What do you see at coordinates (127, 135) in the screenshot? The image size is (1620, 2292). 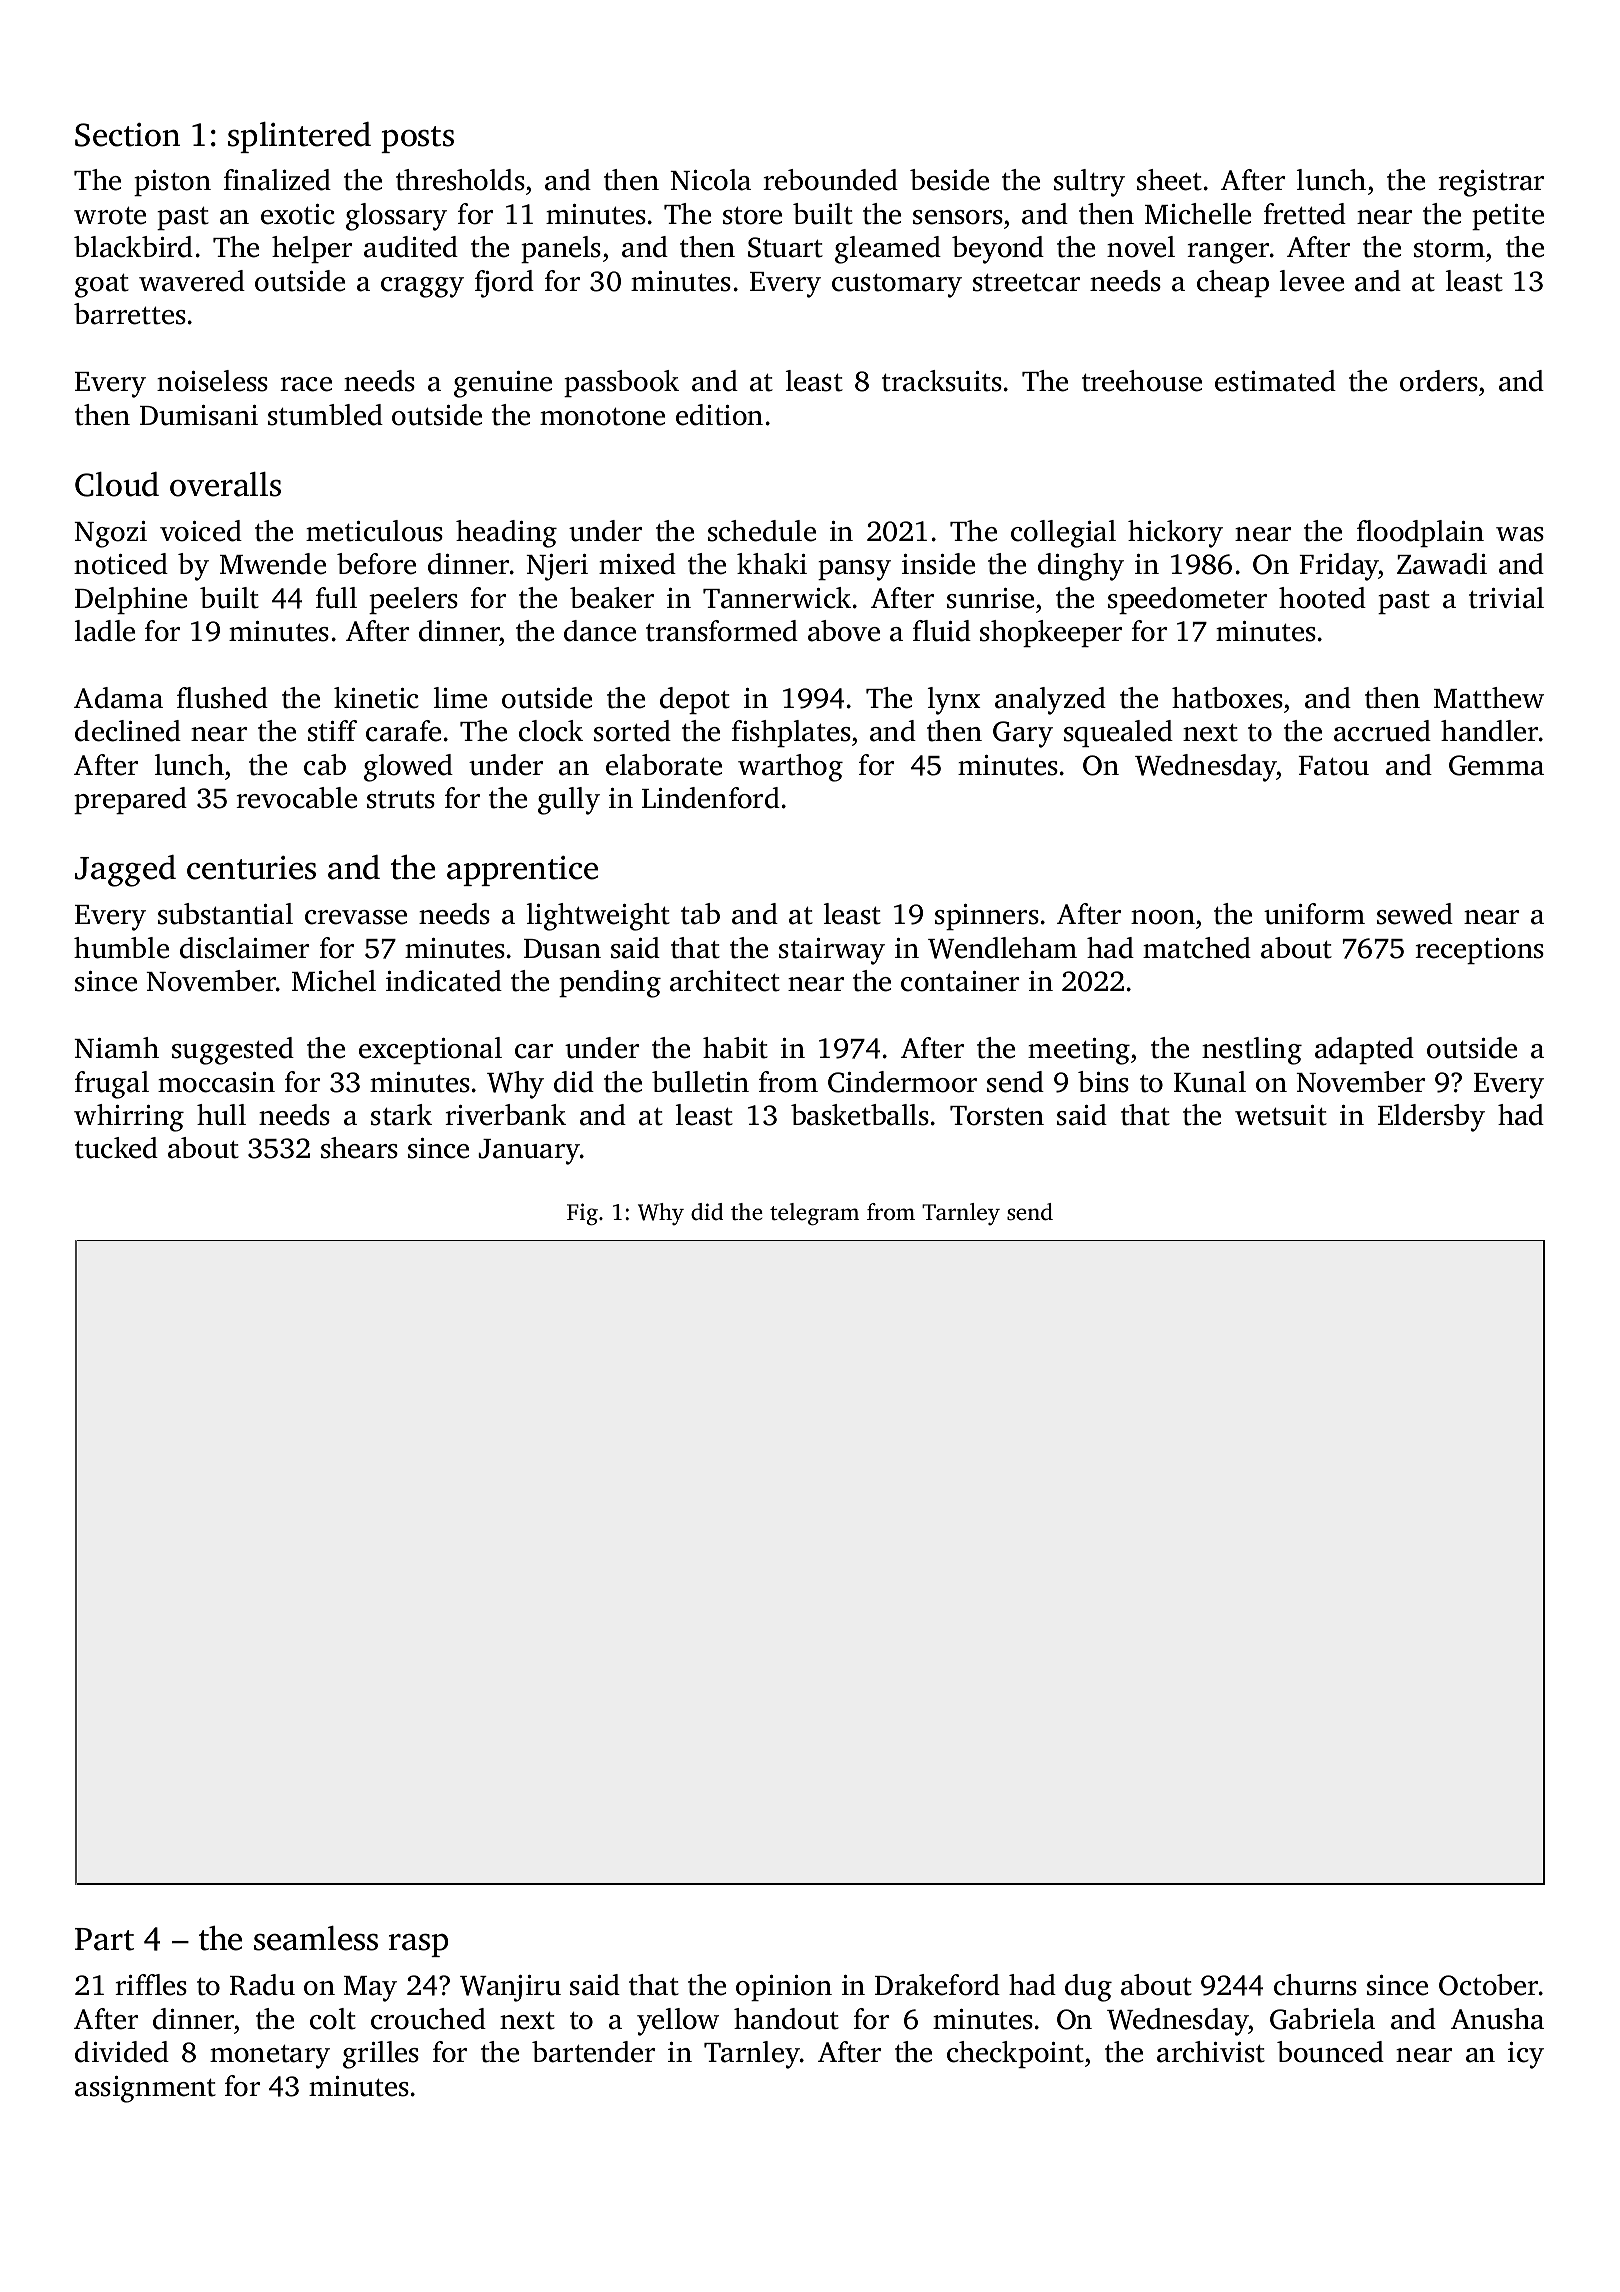 I see `Section` at bounding box center [127, 135].
